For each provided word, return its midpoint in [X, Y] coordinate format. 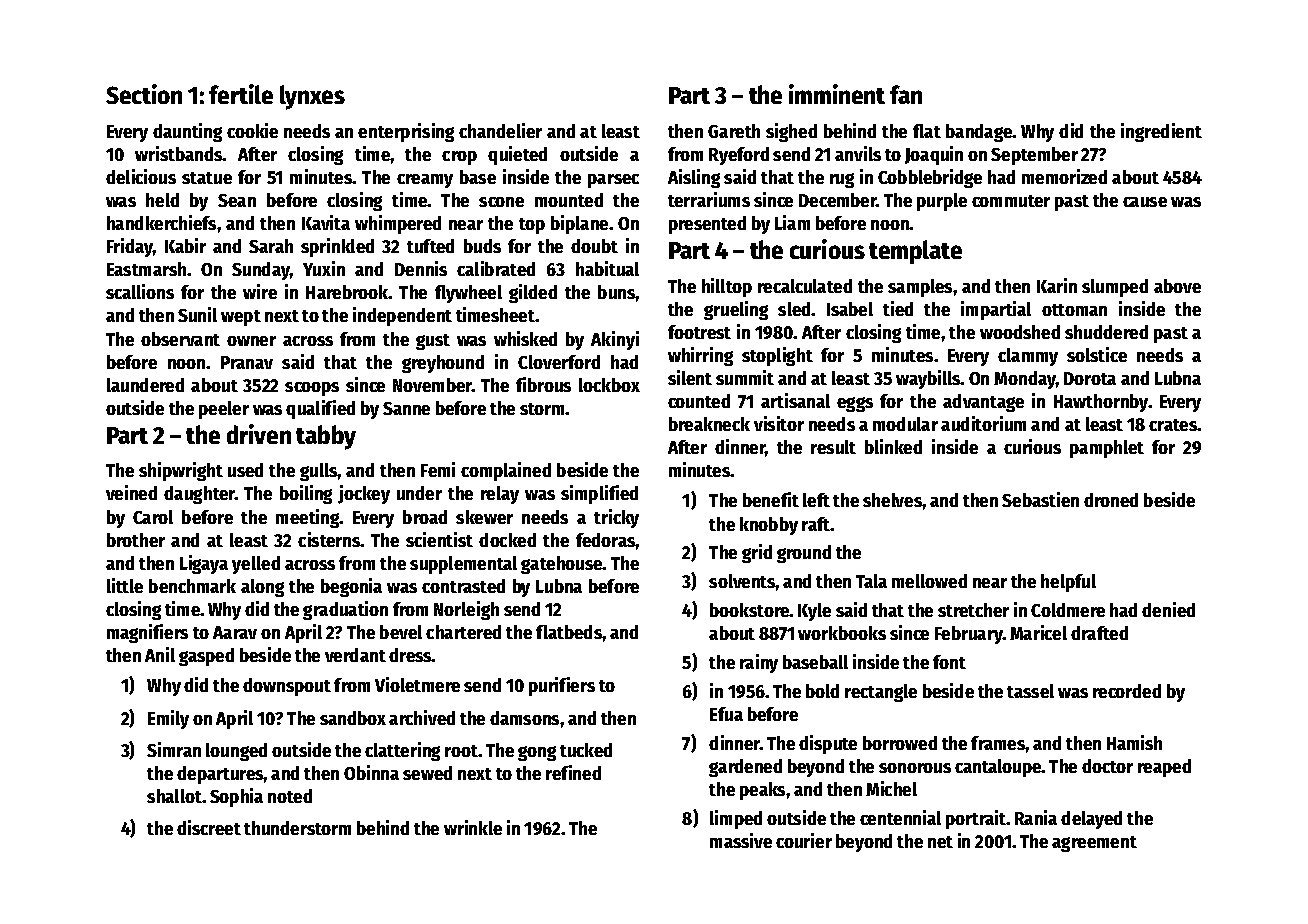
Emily [168, 719]
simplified [599, 494]
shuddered [1106, 332]
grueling [736, 310]
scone [501, 202]
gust [433, 342]
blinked [893, 446]
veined [131, 492]
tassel [1030, 691]
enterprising [406, 132]
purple [942, 202]
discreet [209, 827]
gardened [745, 768]
